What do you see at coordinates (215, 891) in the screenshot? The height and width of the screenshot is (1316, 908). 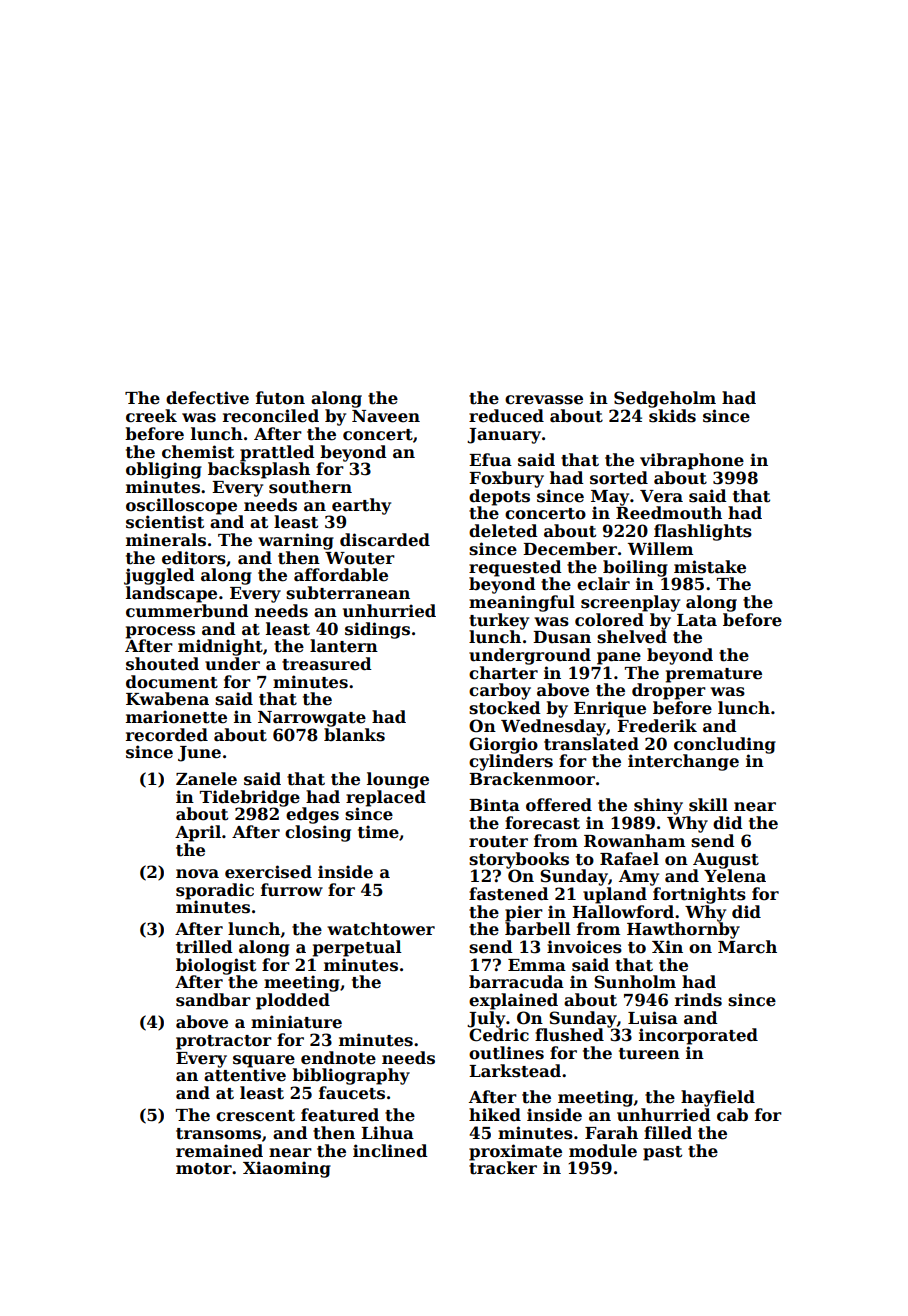 I see `sporadic` at bounding box center [215, 891].
